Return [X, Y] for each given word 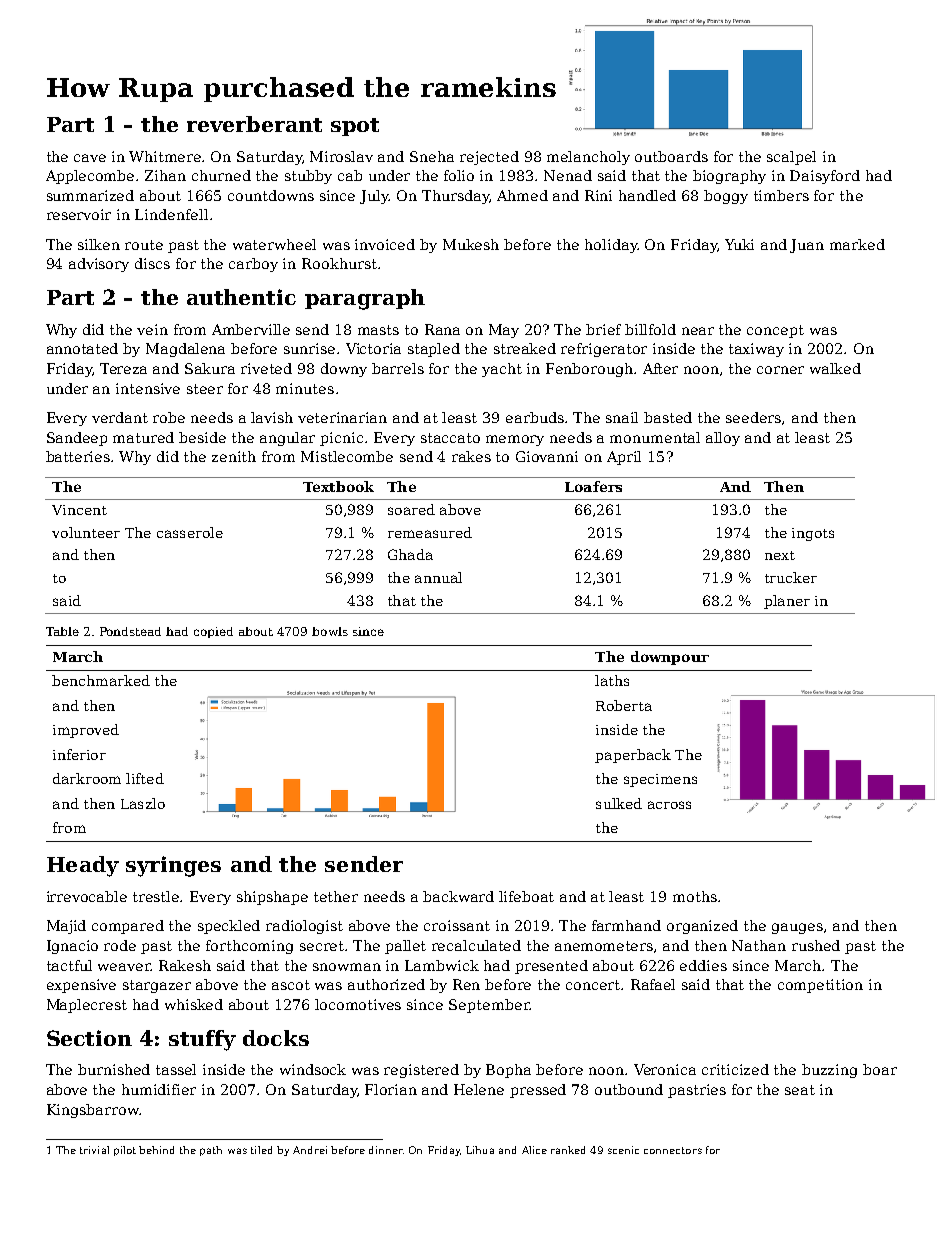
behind [156, 1150]
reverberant [254, 124]
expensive [81, 986]
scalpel [791, 158]
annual [438, 577]
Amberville [251, 329]
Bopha [508, 1071]
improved [86, 731]
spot [355, 127]
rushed [816, 945]
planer [787, 602]
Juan [807, 246]
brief [603, 329]
